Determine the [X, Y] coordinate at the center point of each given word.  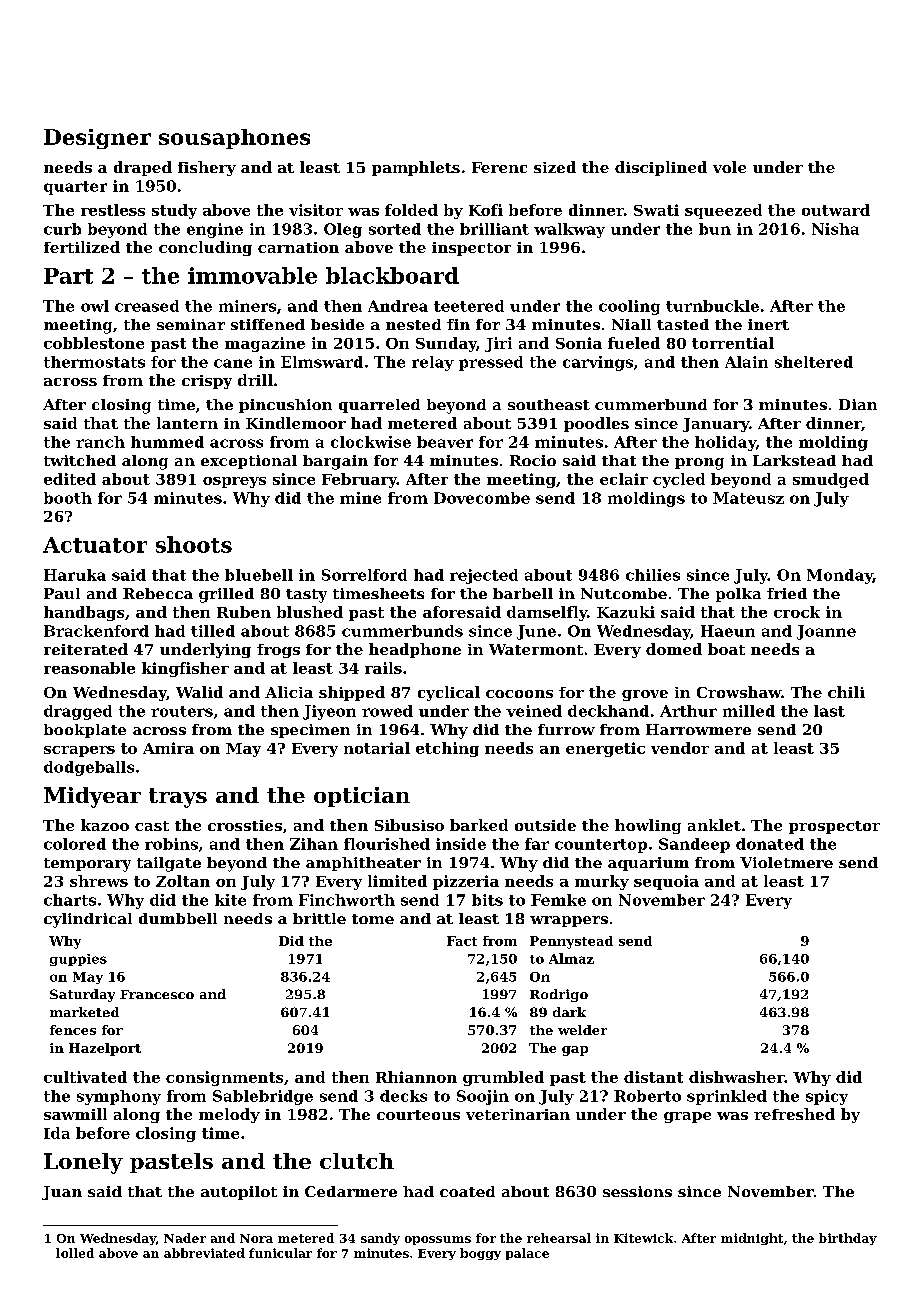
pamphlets [416, 168]
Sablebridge [263, 1097]
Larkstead [794, 460]
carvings [598, 363]
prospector [834, 827]
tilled [213, 631]
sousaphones [234, 139]
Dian [858, 404]
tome [373, 919]
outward [836, 210]
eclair [624, 479]
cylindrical [88, 920]
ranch [100, 442]
